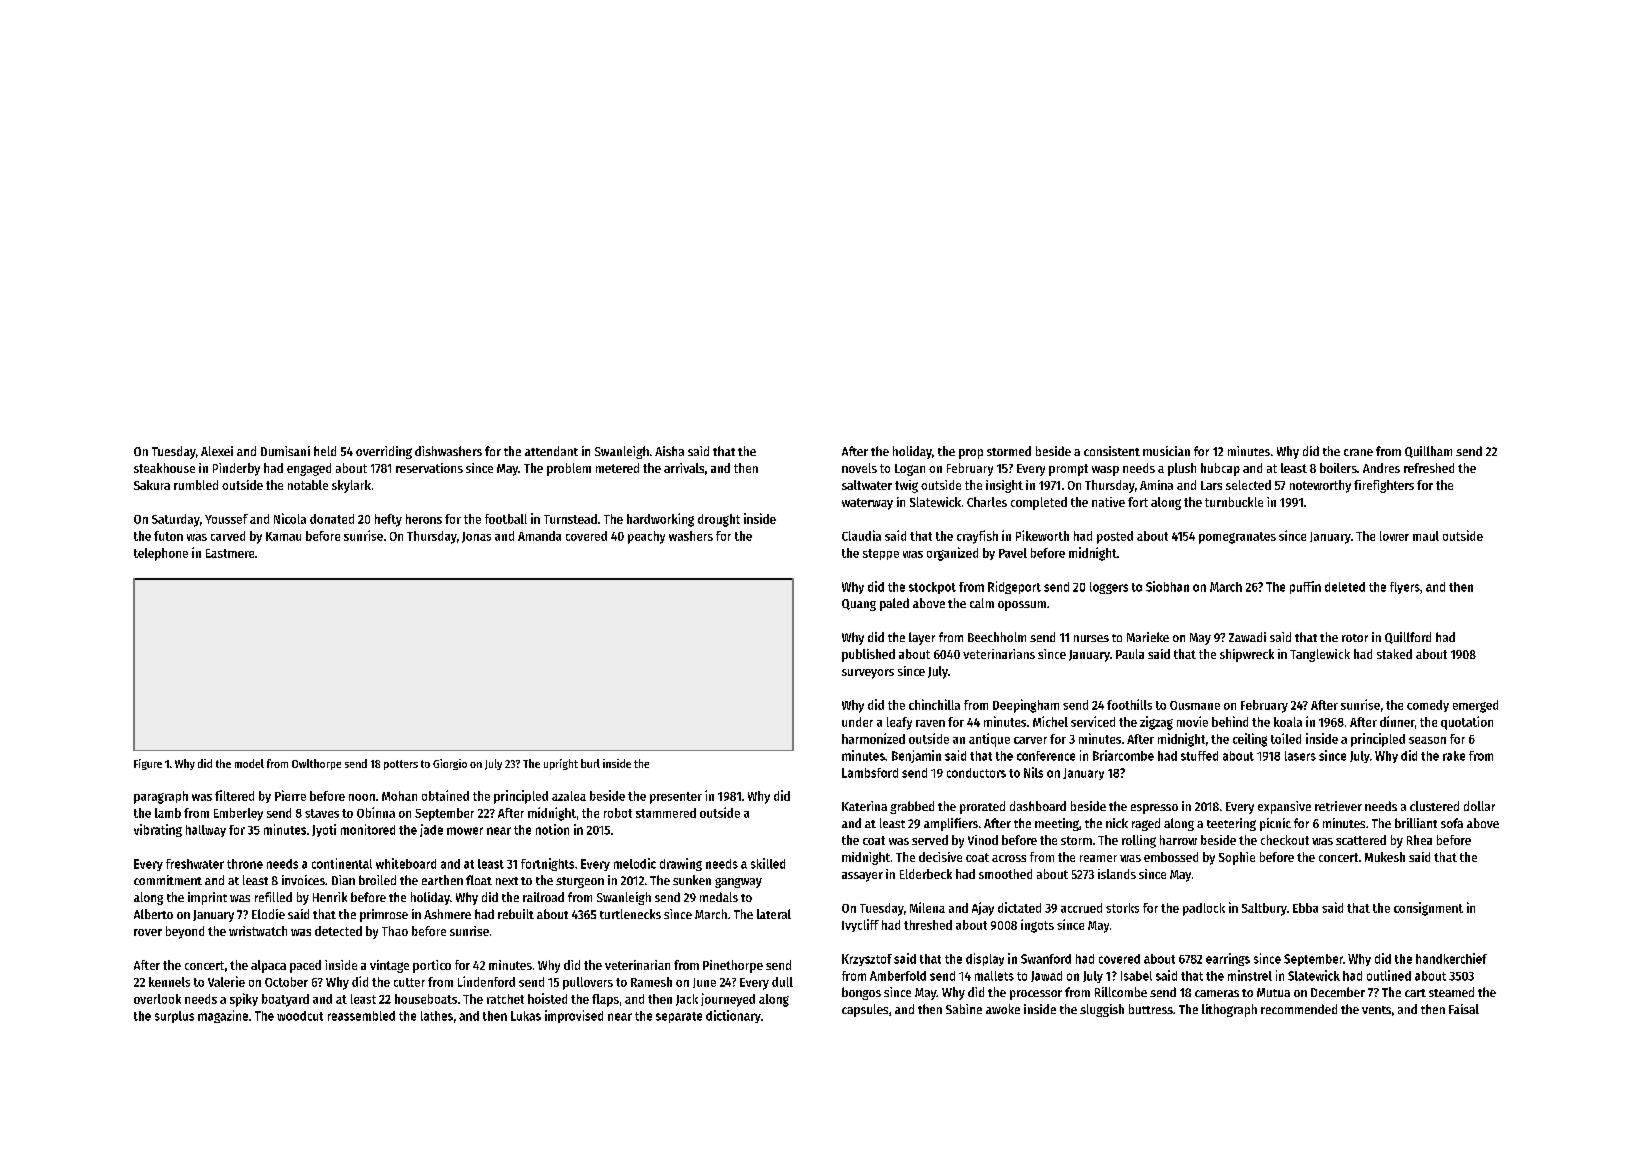 The image size is (1635, 1156). Describe the element at coordinates (426, 999) in the screenshot. I see `houseboats` at that location.
